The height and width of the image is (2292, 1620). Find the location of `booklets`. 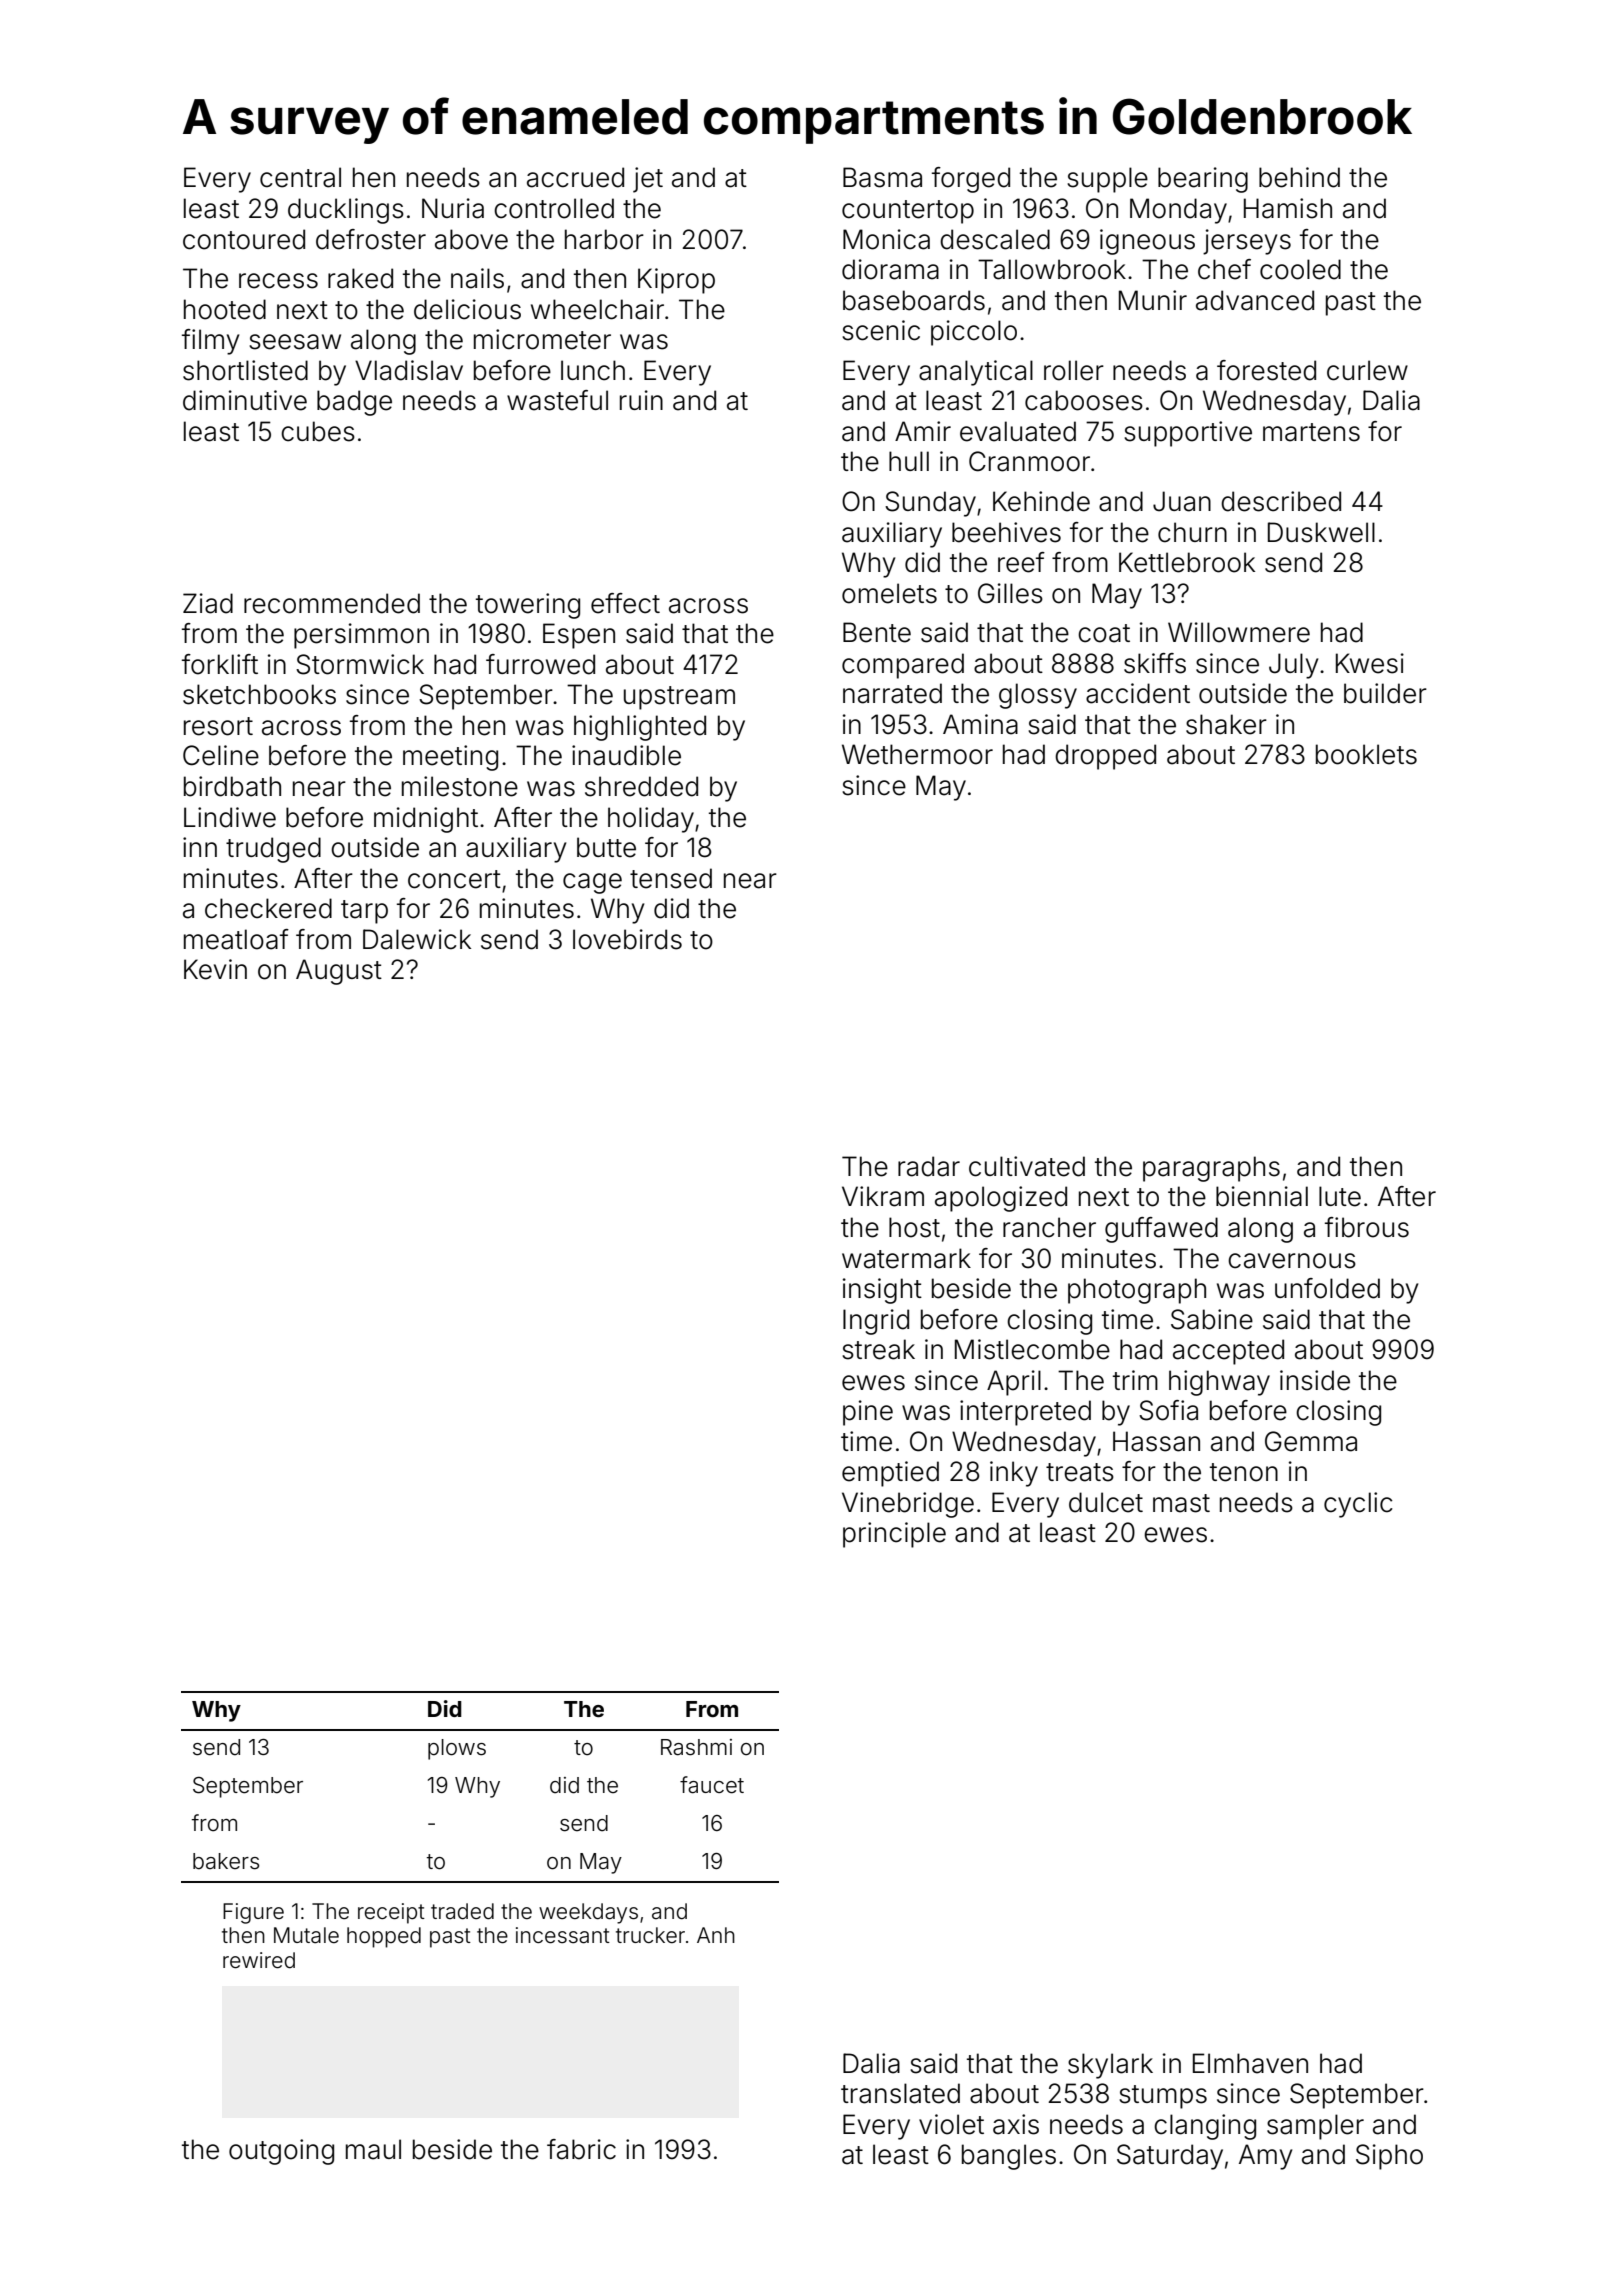

booklets is located at coordinates (1366, 754).
